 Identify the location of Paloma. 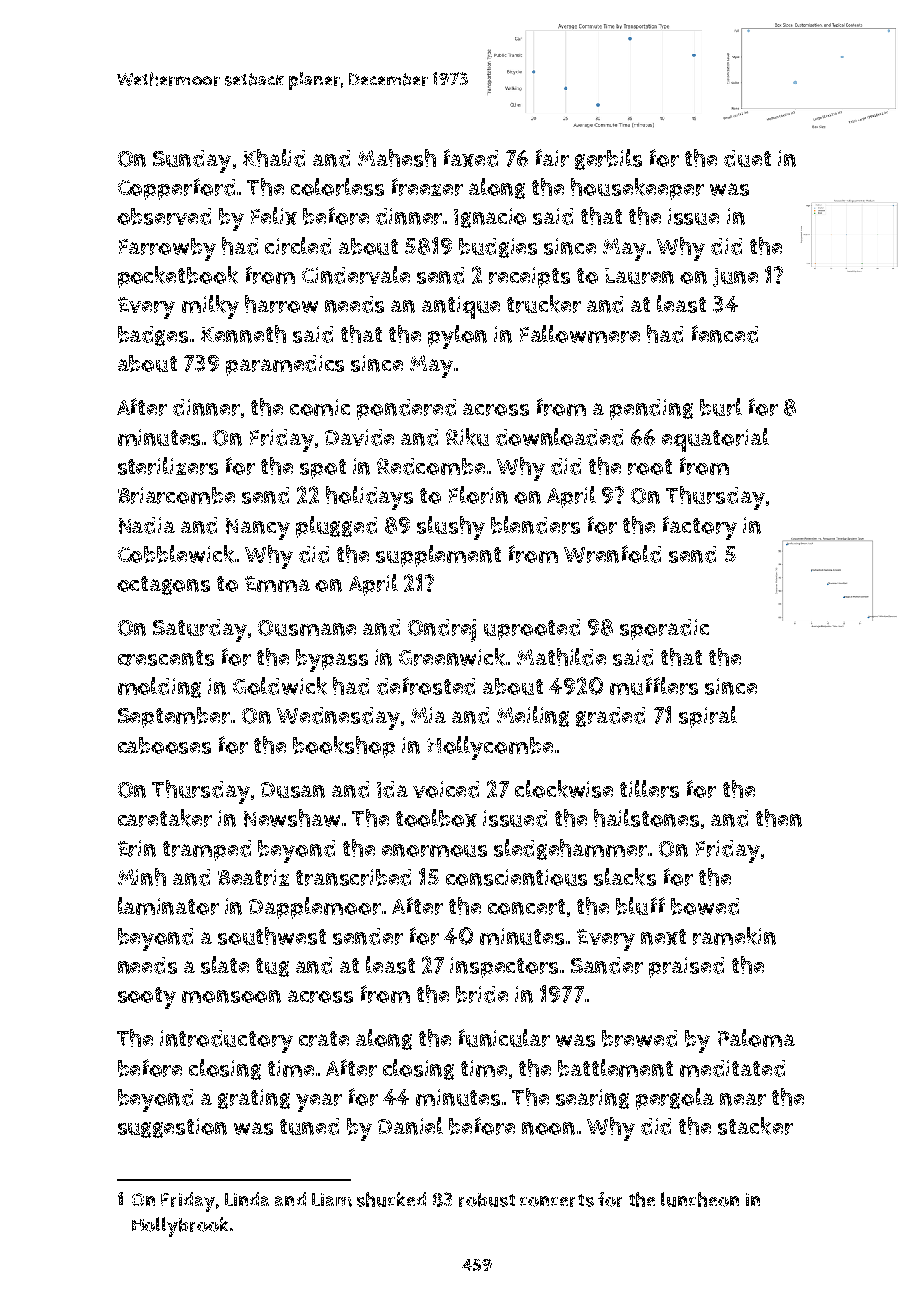
(756, 1038).
